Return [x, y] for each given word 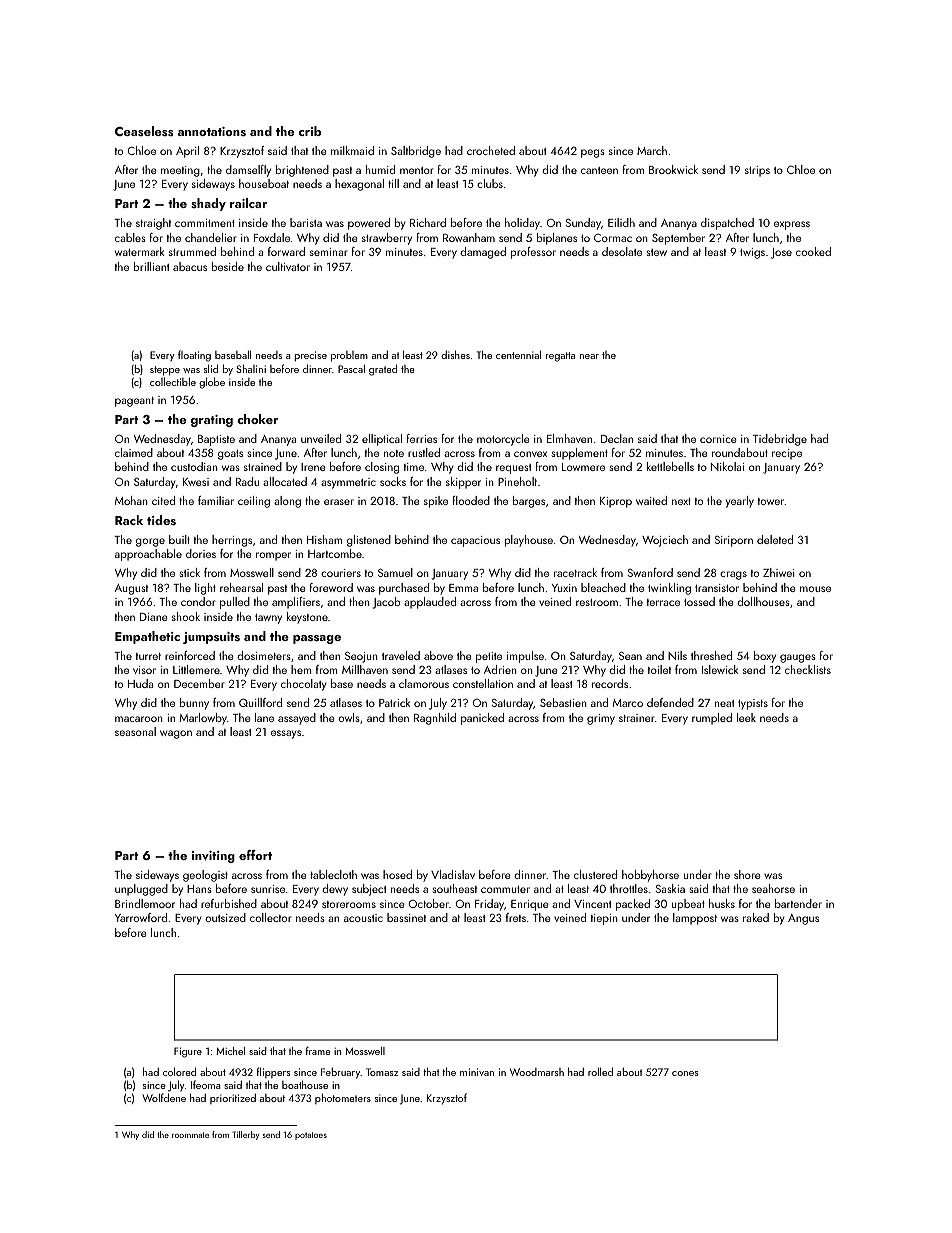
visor [144, 670]
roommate [190, 1135]
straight [153, 224]
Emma [463, 588]
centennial [518, 354]
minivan [477, 1072]
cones [685, 1073]
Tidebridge [780, 440]
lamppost [695, 919]
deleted [775, 539]
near [589, 356]
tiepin [604, 919]
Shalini [251, 369]
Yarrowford [141, 917]
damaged [483, 253]
